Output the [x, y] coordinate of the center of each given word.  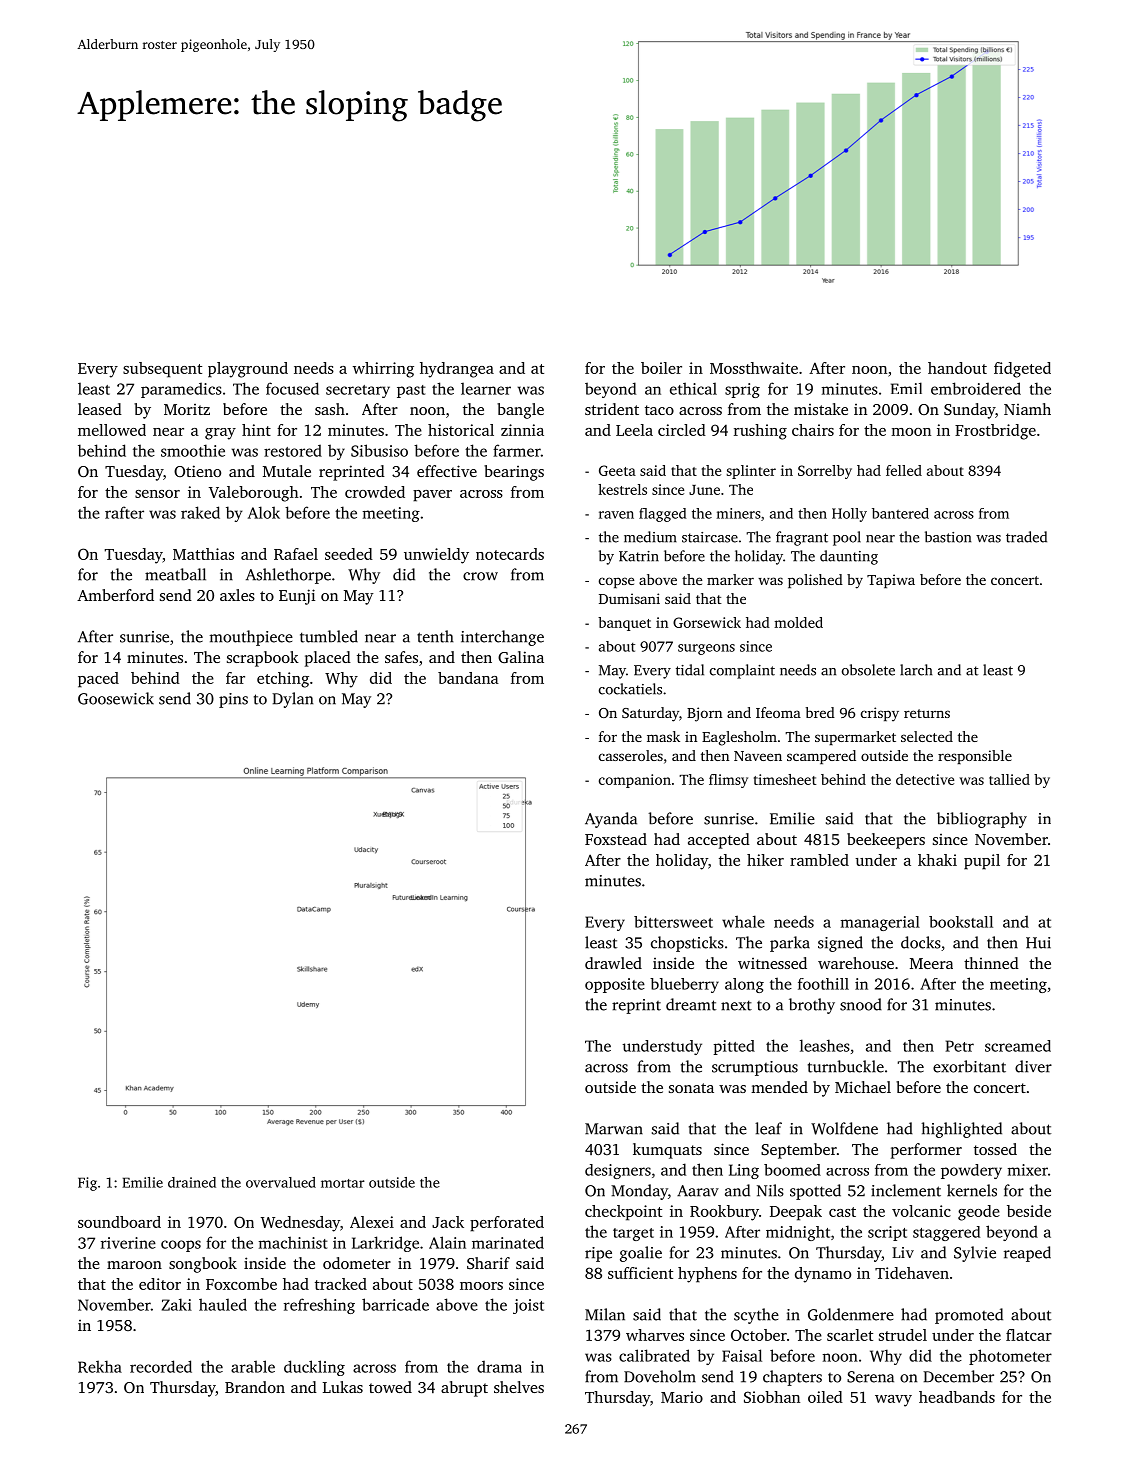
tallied [1009, 779]
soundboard [119, 1222]
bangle [520, 411]
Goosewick [116, 698]
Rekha [100, 1366]
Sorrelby [825, 472]
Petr [960, 1046]
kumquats [667, 1151]
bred [820, 712]
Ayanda [611, 820]
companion [635, 781]
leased [100, 409]
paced [98, 680]
